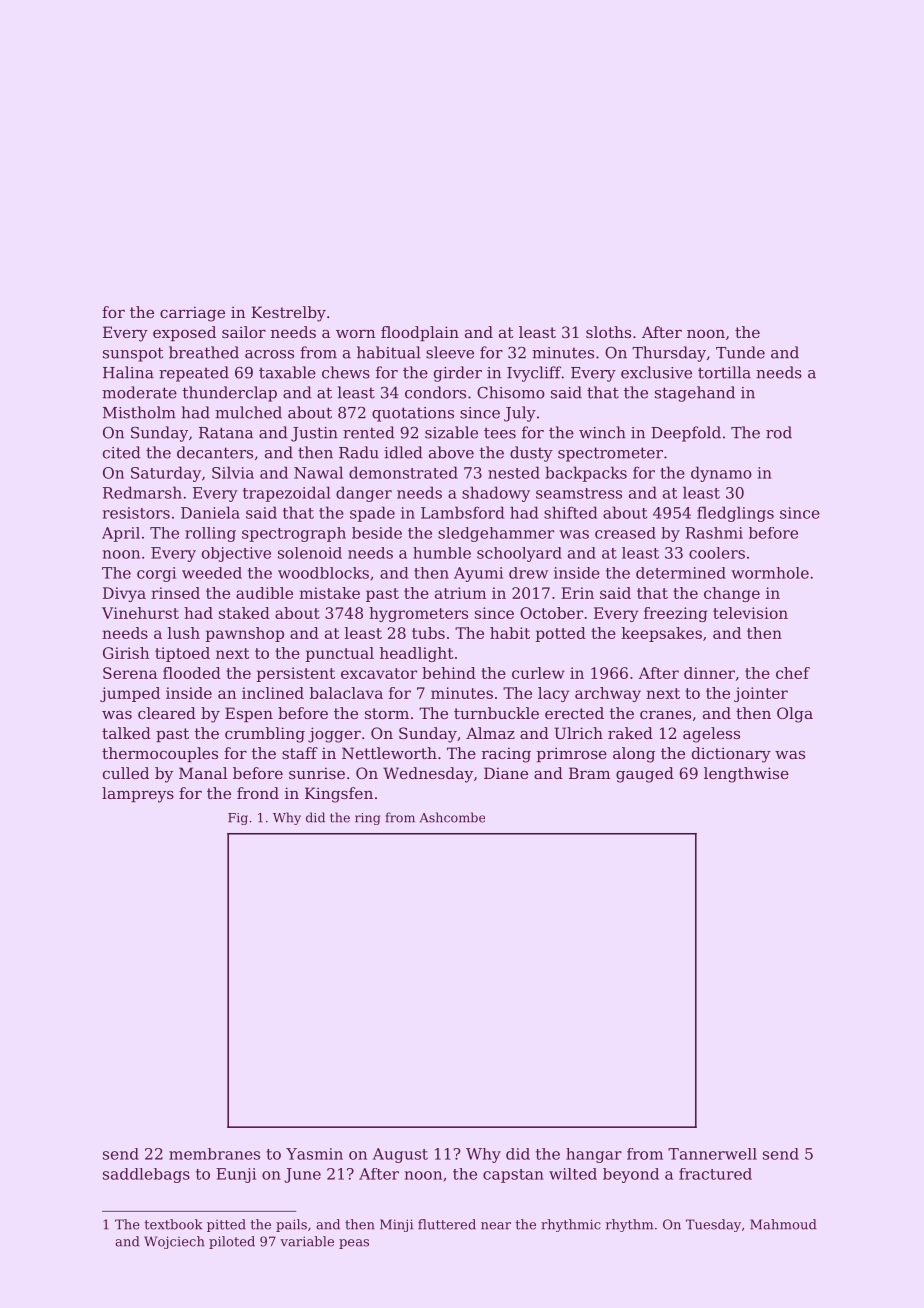 The height and width of the document is (1308, 924). I want to click on Silvia, so click(233, 472).
